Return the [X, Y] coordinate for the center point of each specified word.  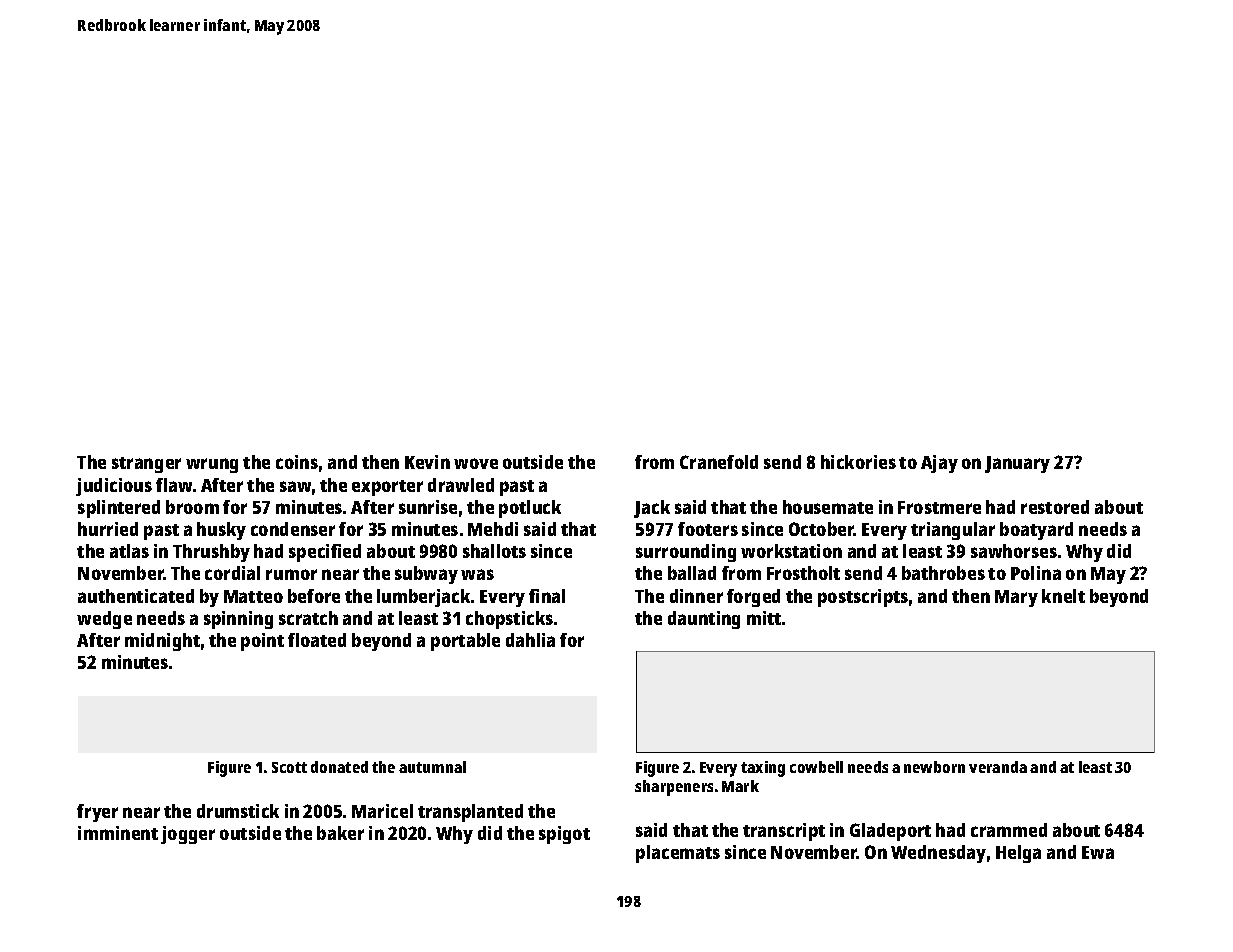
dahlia [530, 640]
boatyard [1036, 531]
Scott [289, 767]
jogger [188, 835]
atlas [129, 551]
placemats [678, 854]
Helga [1018, 854]
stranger [146, 465]
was [477, 574]
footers [708, 529]
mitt [764, 618]
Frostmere [939, 507]
